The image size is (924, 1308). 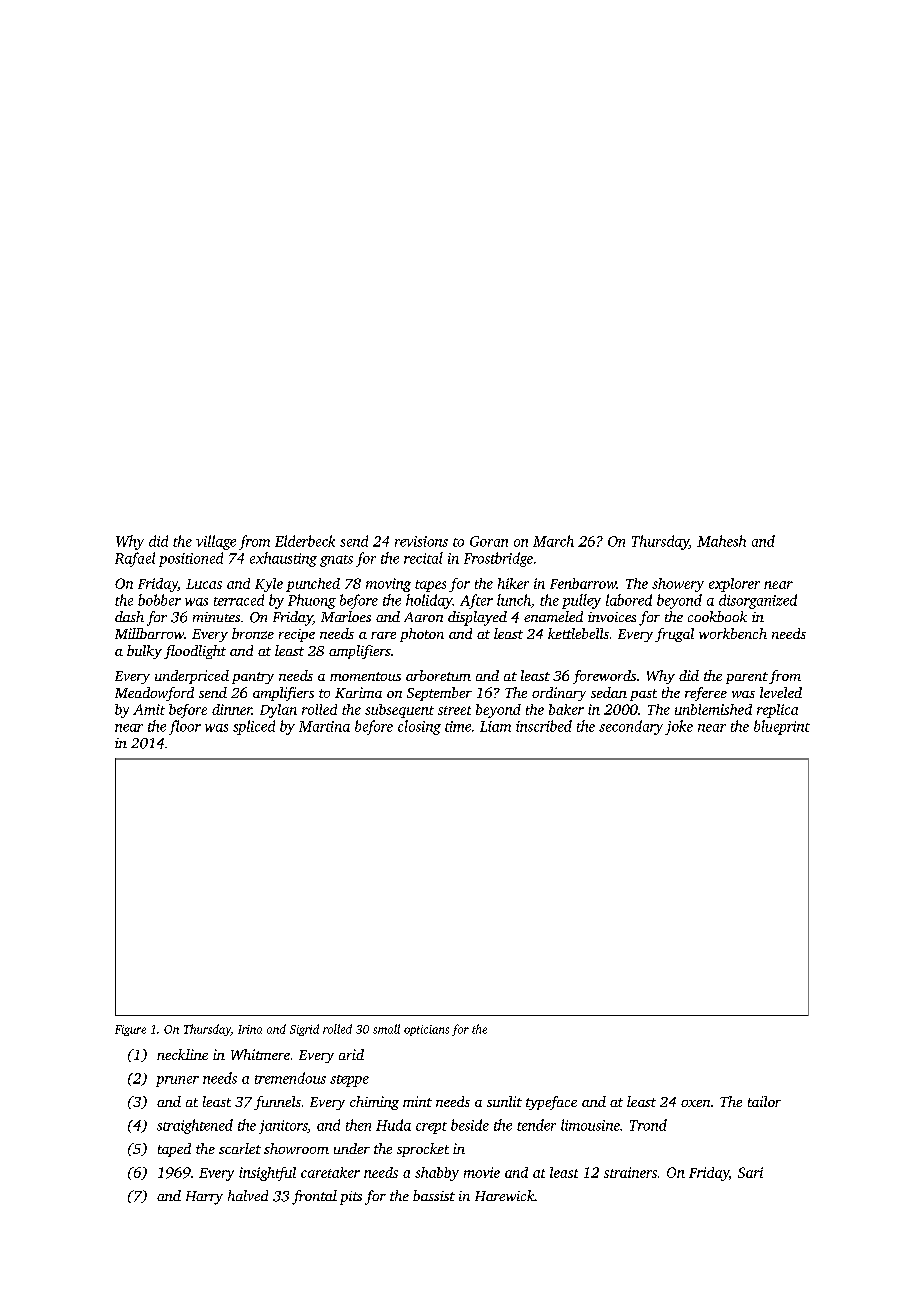 What do you see at coordinates (505, 1195) in the page?
I see `Harewick` at bounding box center [505, 1195].
